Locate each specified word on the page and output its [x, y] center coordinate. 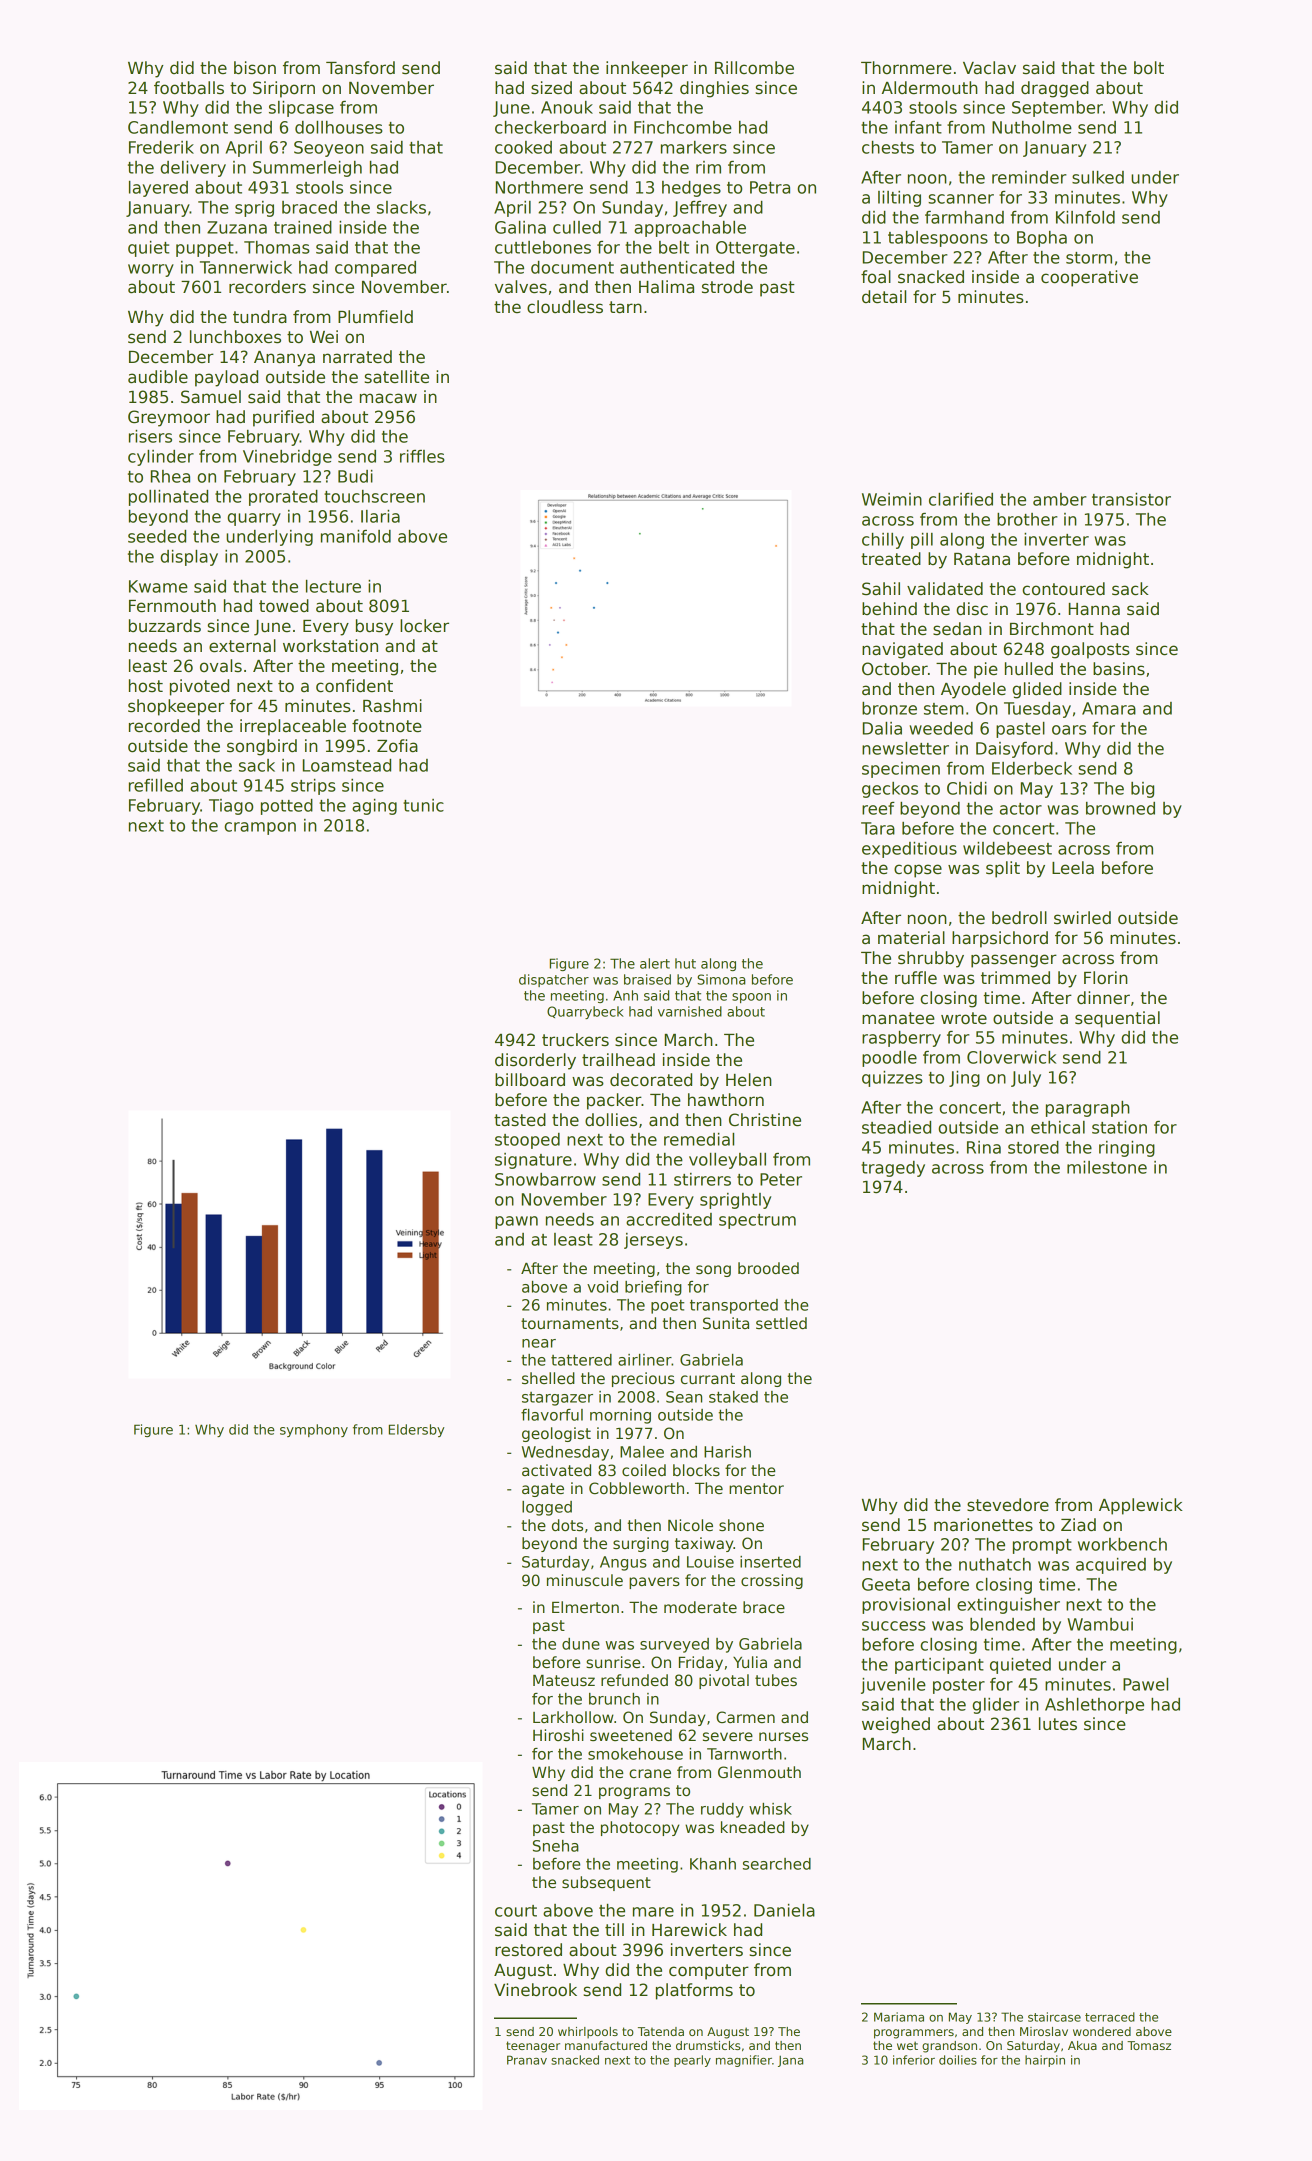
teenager [533, 2047]
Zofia [397, 746]
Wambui [1100, 1624]
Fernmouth [172, 606]
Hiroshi [558, 1735]
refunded [634, 1680]
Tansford [360, 68]
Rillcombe [754, 68]
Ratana [982, 559]
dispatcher [554, 980]
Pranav [527, 2060]
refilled [156, 785]
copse [918, 871]
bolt [1149, 68]
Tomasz [1149, 2045]
